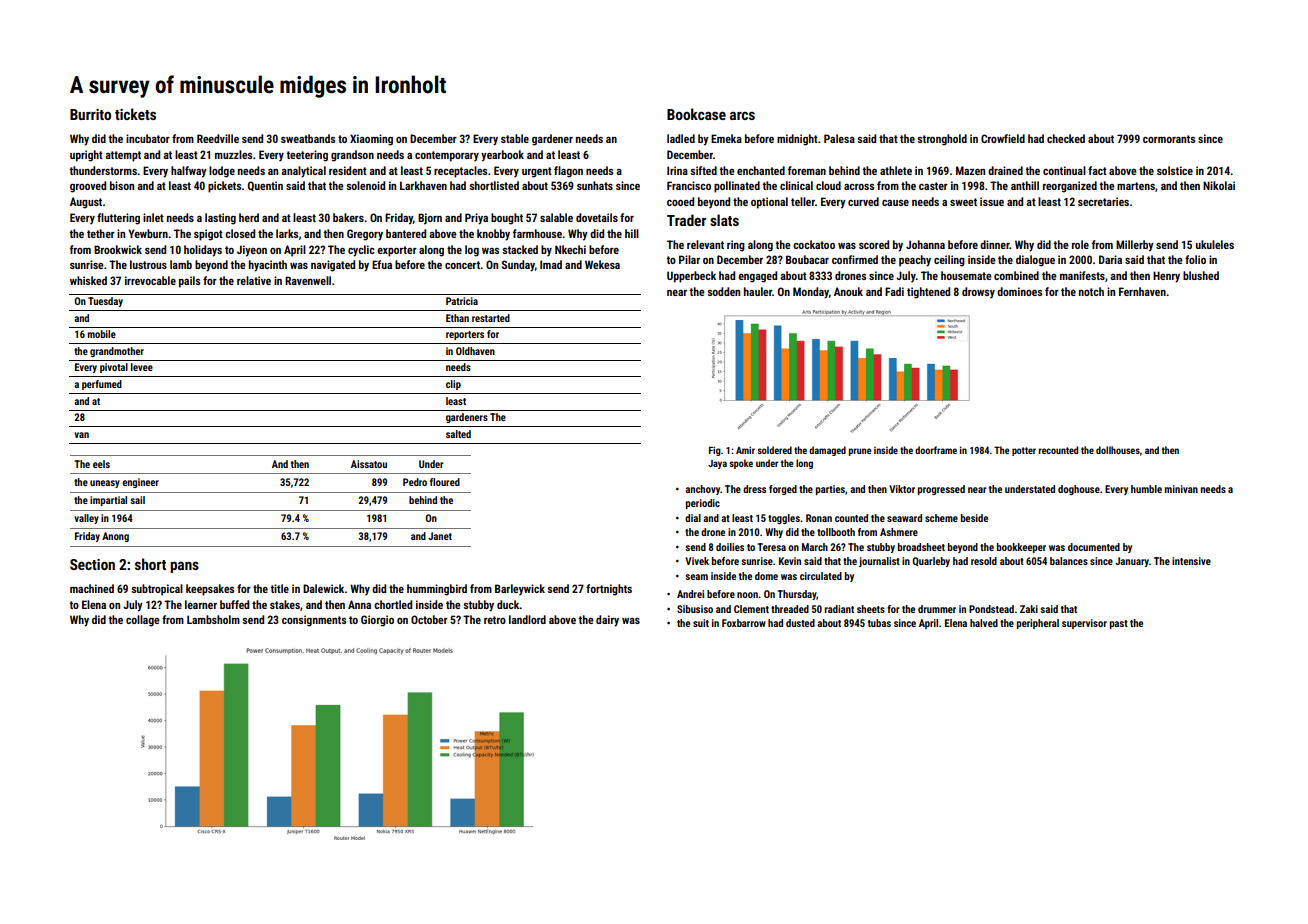 This screenshot has width=1308, height=924. Describe the element at coordinates (495, 620) in the screenshot. I see `retro` at that location.
